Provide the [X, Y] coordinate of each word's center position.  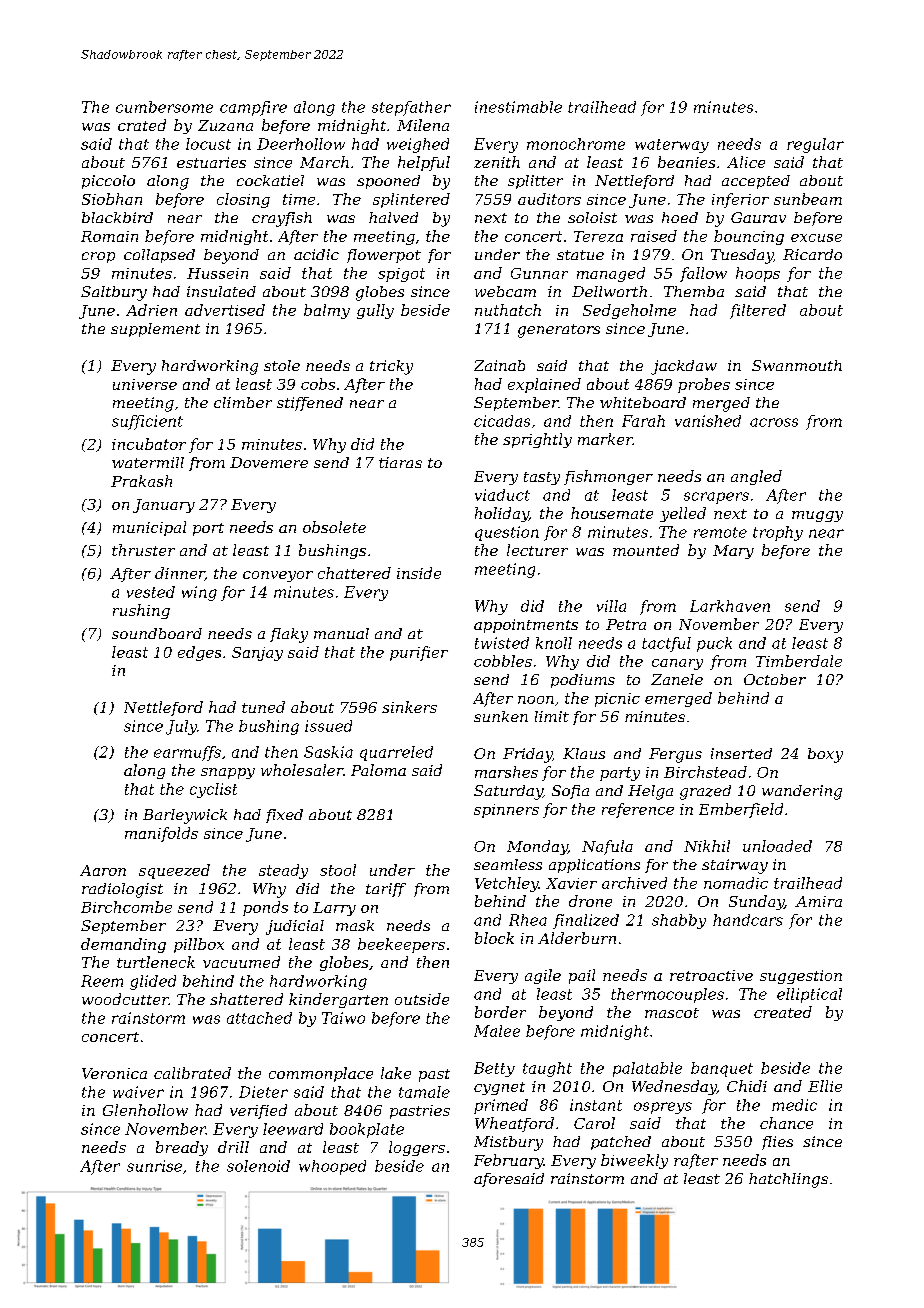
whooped [332, 1167]
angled [756, 477]
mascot [672, 1013]
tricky [391, 367]
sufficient [147, 422]
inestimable [518, 107]
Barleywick [185, 816]
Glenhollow [145, 1110]
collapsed [159, 256]
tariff [386, 890]
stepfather [411, 108]
